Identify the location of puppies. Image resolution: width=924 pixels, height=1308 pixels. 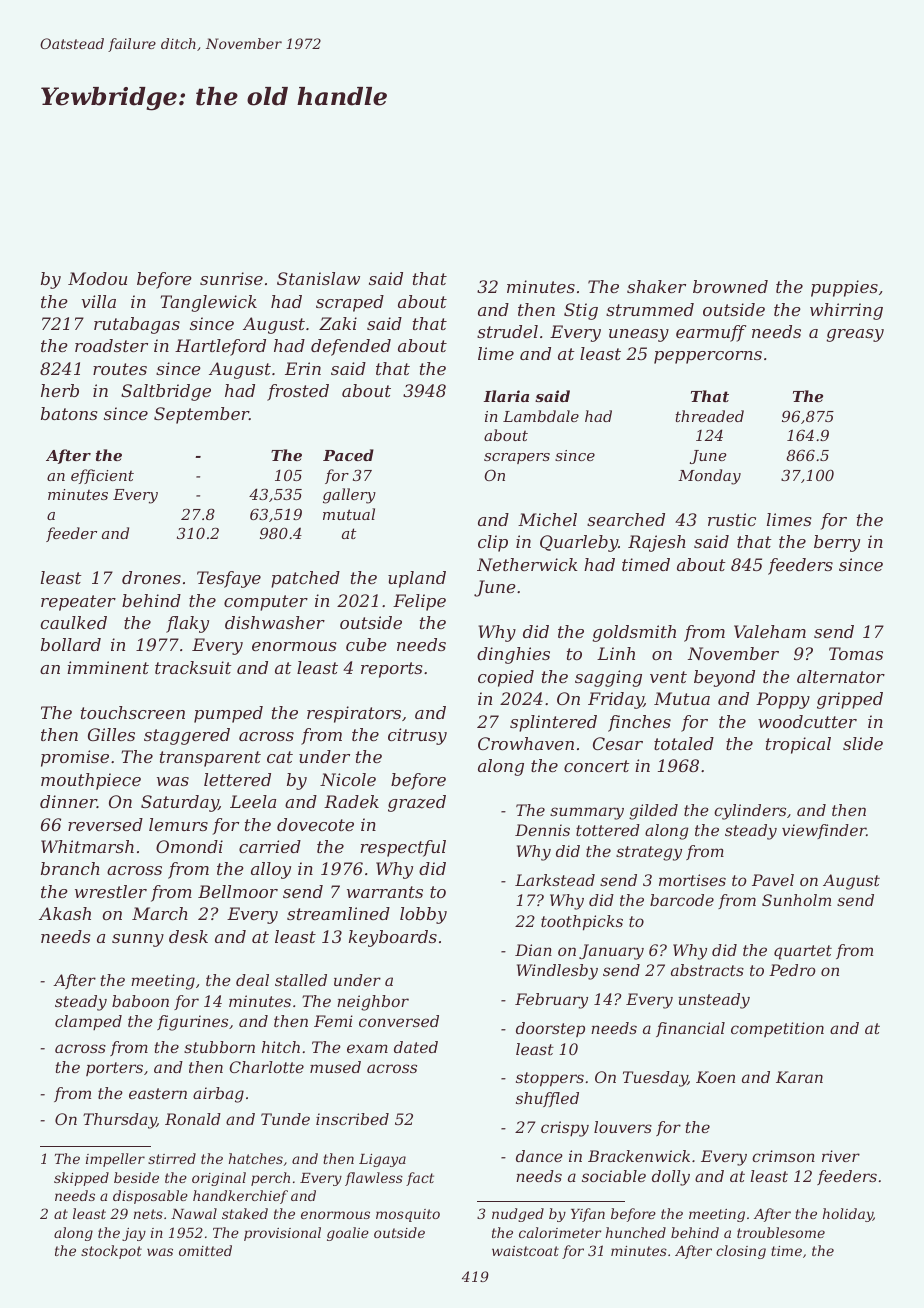
(844, 288).
